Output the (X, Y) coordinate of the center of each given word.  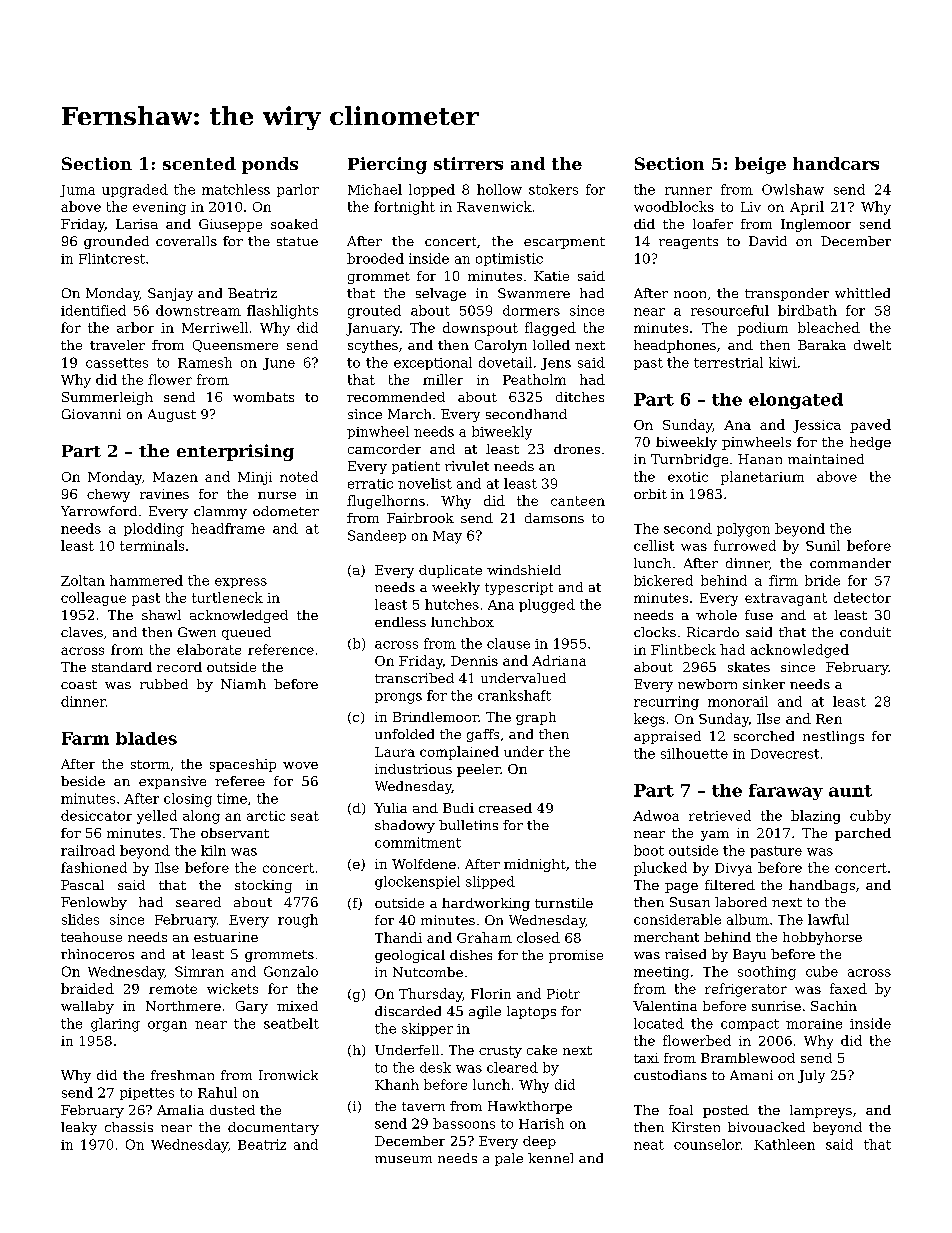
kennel (550, 1158)
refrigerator (746, 990)
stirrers (468, 163)
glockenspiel (417, 883)
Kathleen (784, 1144)
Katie (551, 276)
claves (82, 632)
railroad (88, 850)
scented (199, 163)
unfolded (404, 734)
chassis (129, 1127)
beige (760, 165)
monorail (738, 701)
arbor (135, 327)
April (807, 208)
